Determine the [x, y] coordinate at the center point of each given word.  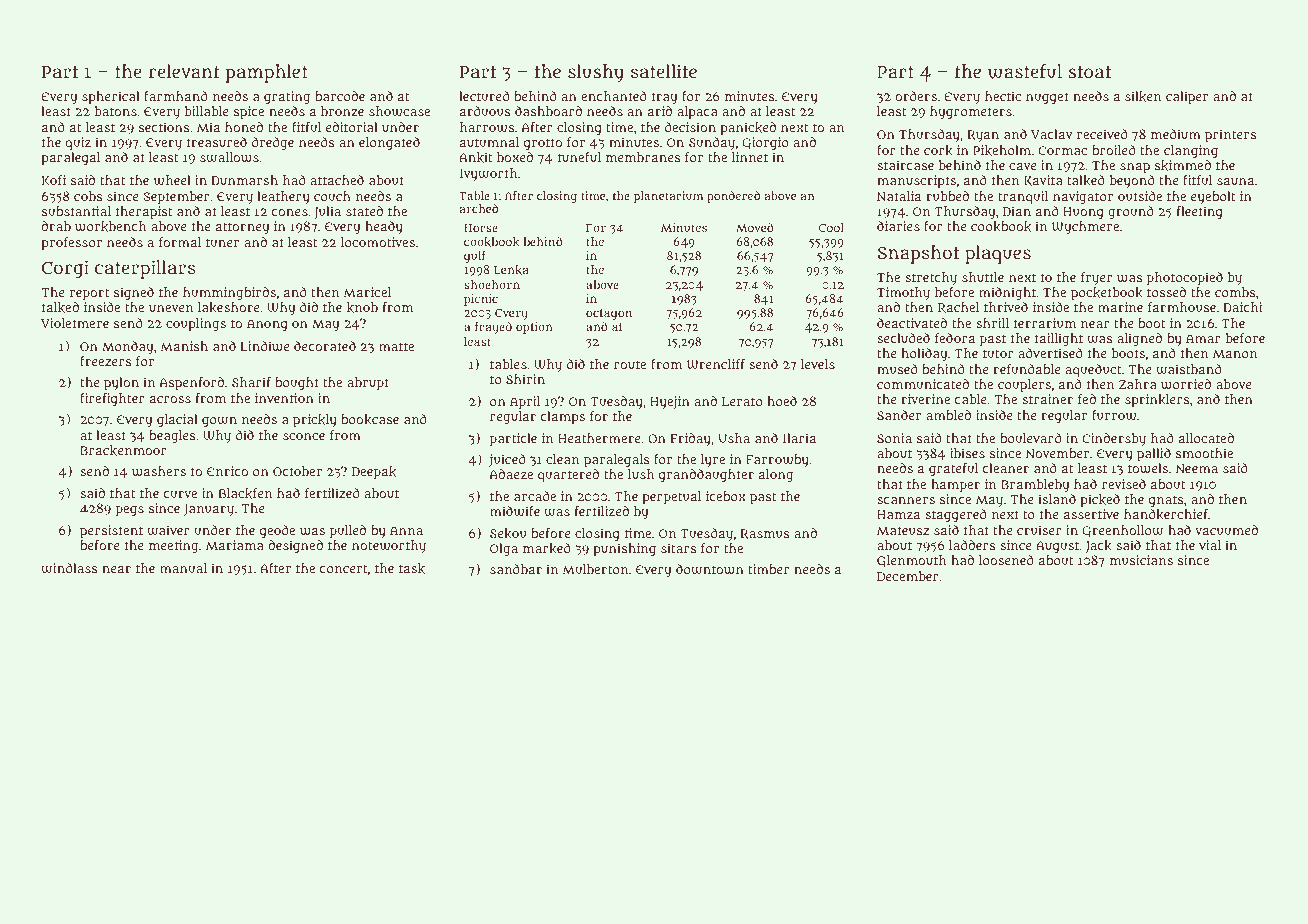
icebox [726, 496]
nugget [1047, 98]
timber [769, 569]
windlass [69, 568]
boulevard [1031, 438]
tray [664, 98]
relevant [184, 71]
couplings [196, 325]
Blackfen [245, 493]
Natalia [899, 196]
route [630, 364]
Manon [1235, 353]
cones [289, 212]
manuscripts [916, 182]
